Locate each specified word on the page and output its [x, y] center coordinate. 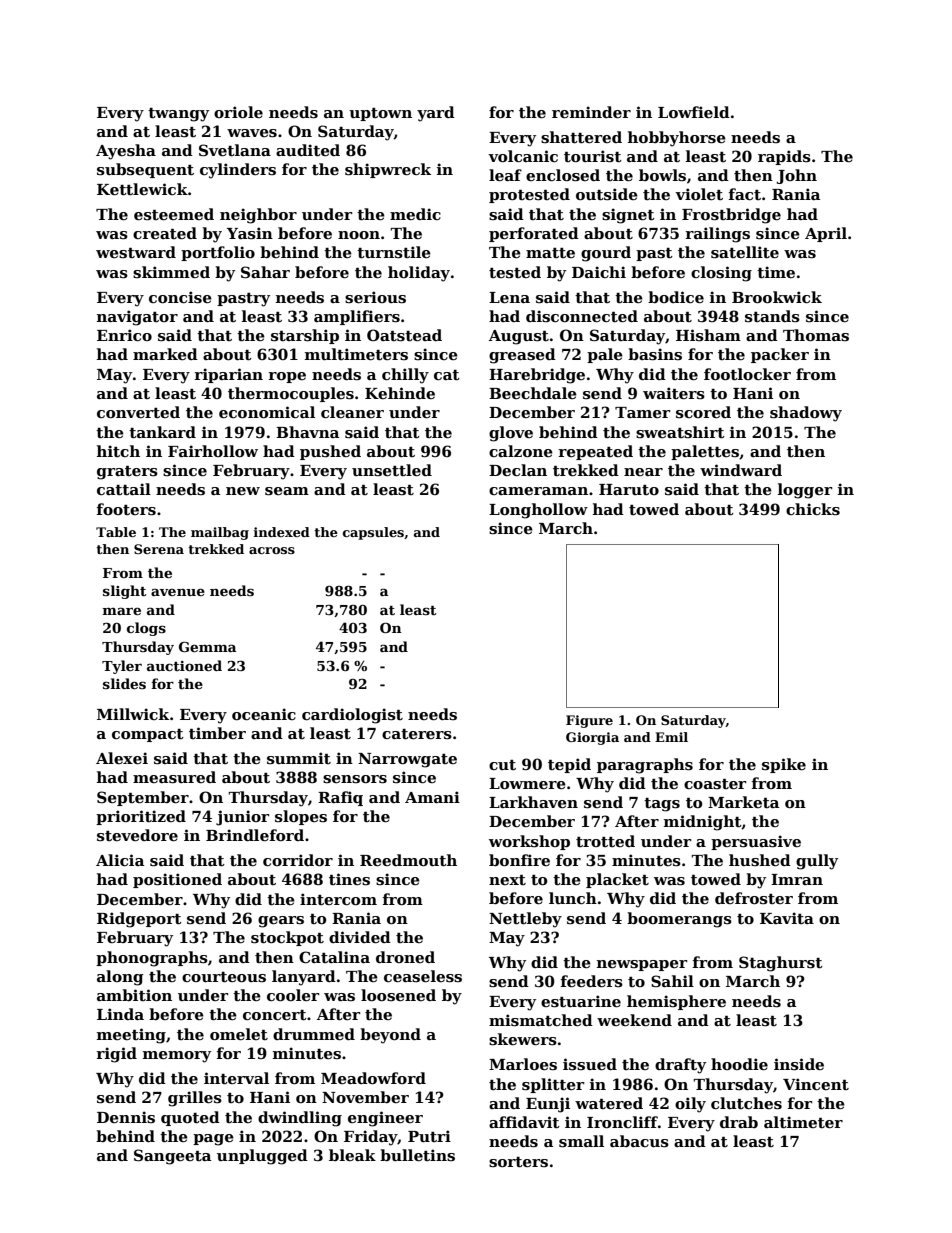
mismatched [541, 1020]
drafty [680, 1066]
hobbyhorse [677, 139]
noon [359, 235]
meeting [131, 1036]
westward [136, 252]
